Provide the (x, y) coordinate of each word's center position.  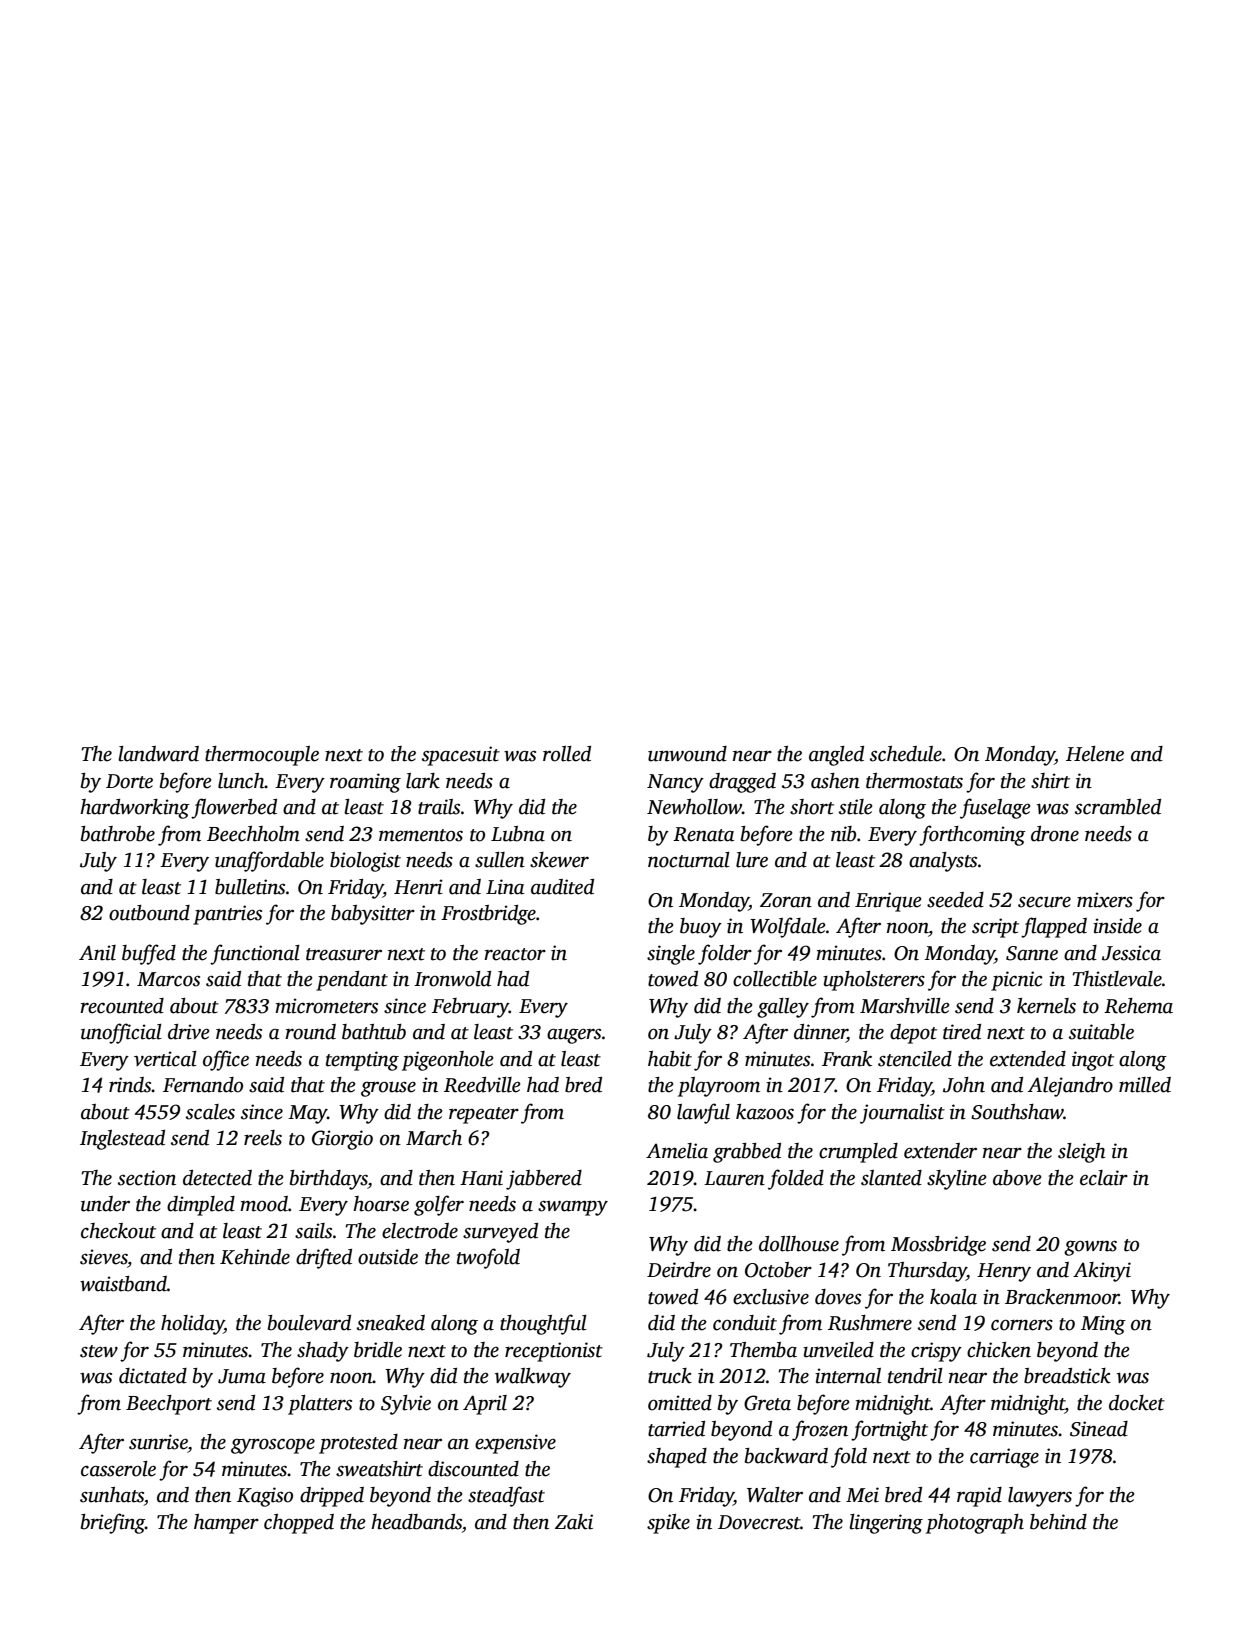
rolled (567, 754)
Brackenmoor (1062, 1297)
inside (1117, 926)
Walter (775, 1495)
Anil (97, 953)
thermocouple (262, 756)
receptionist (554, 1352)
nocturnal (689, 860)
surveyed (500, 1233)
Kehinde (255, 1257)
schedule (906, 754)
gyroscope (273, 1446)
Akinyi (1102, 1272)
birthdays (329, 1180)
